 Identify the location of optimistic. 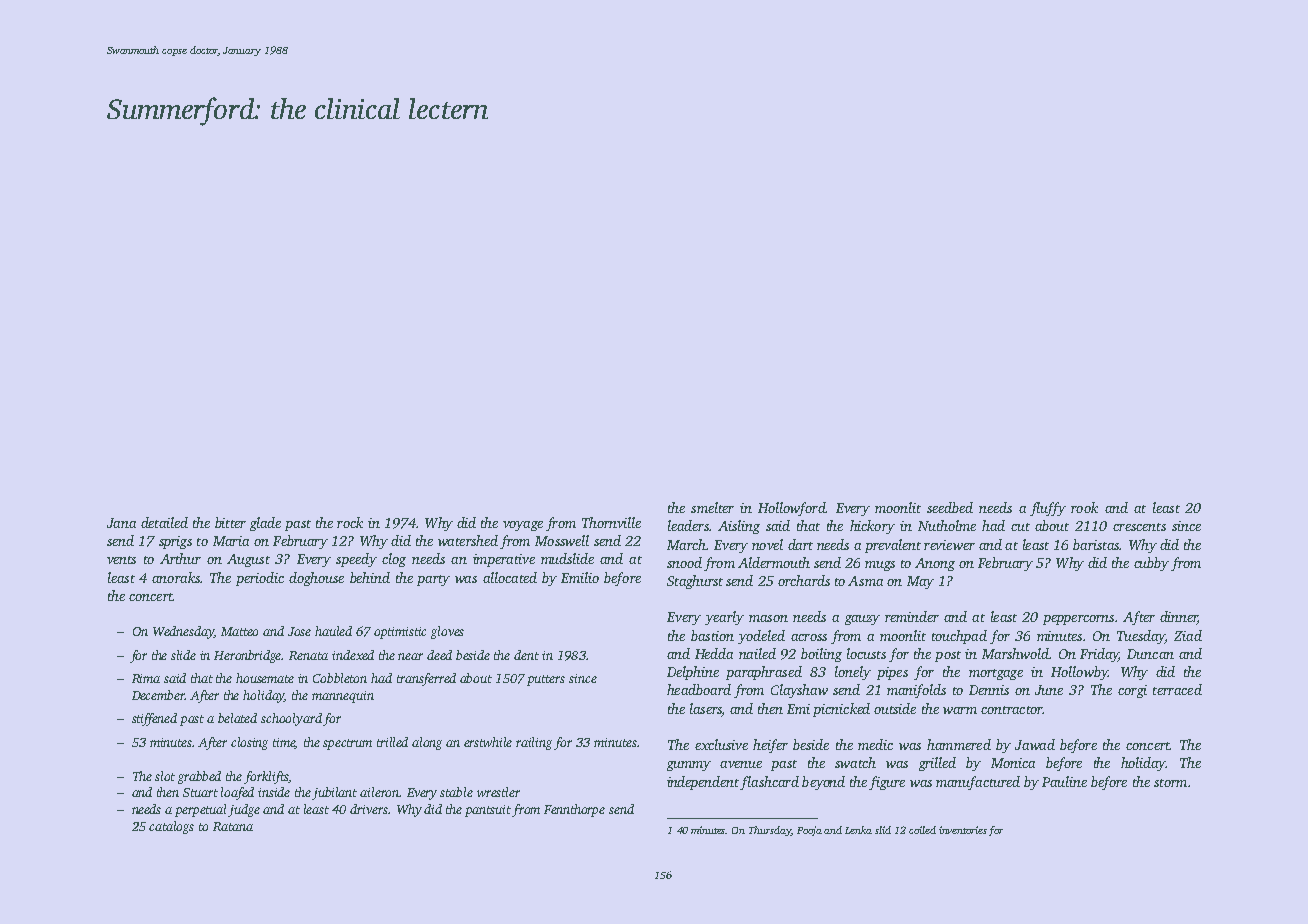
(400, 633).
